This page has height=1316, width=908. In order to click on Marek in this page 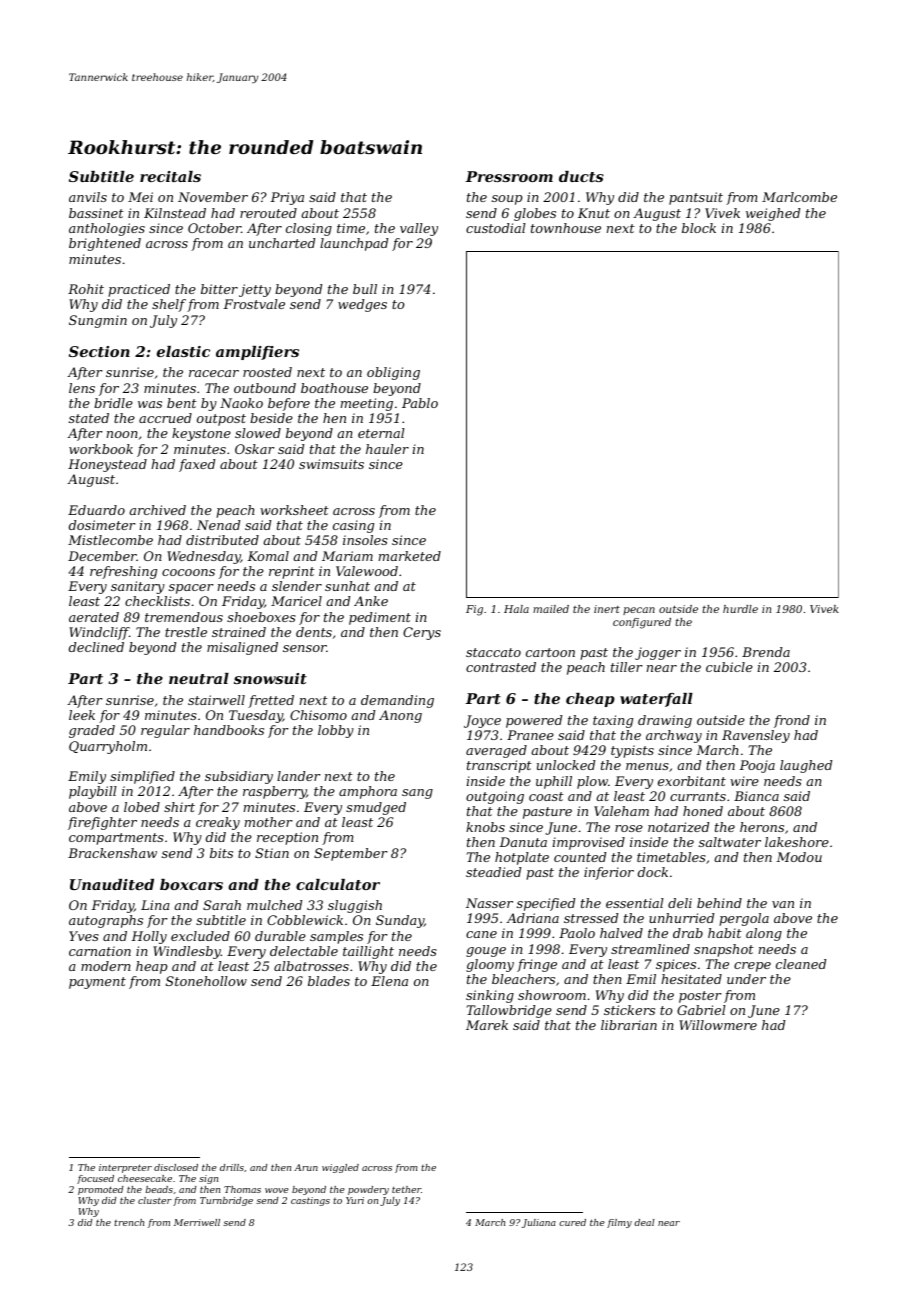, I will do `click(487, 1025)`.
